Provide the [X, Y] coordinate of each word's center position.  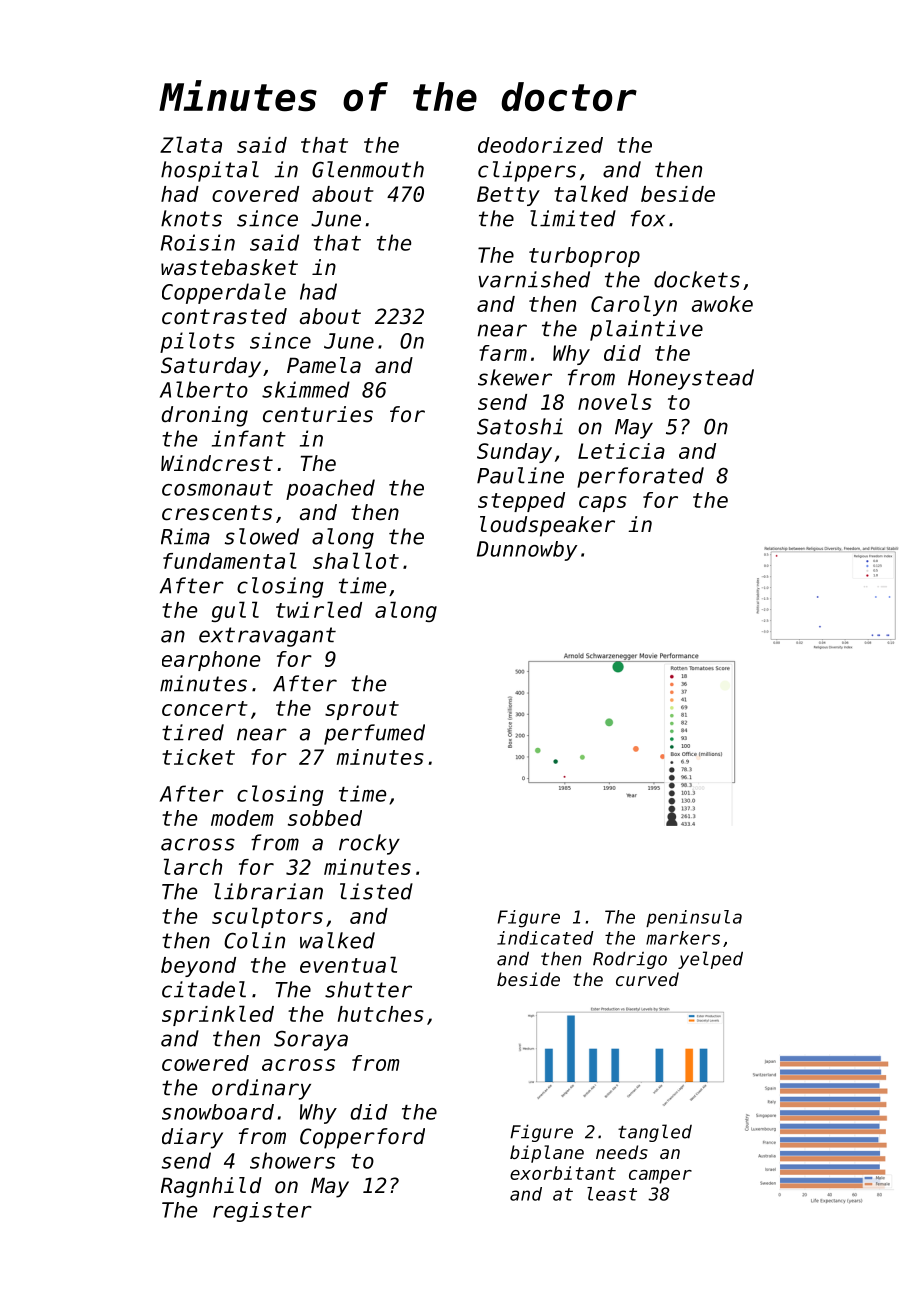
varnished [534, 279]
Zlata [191, 144]
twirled [319, 609]
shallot [356, 560]
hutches [381, 1014]
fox [648, 218]
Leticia [621, 451]
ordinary [261, 1089]
